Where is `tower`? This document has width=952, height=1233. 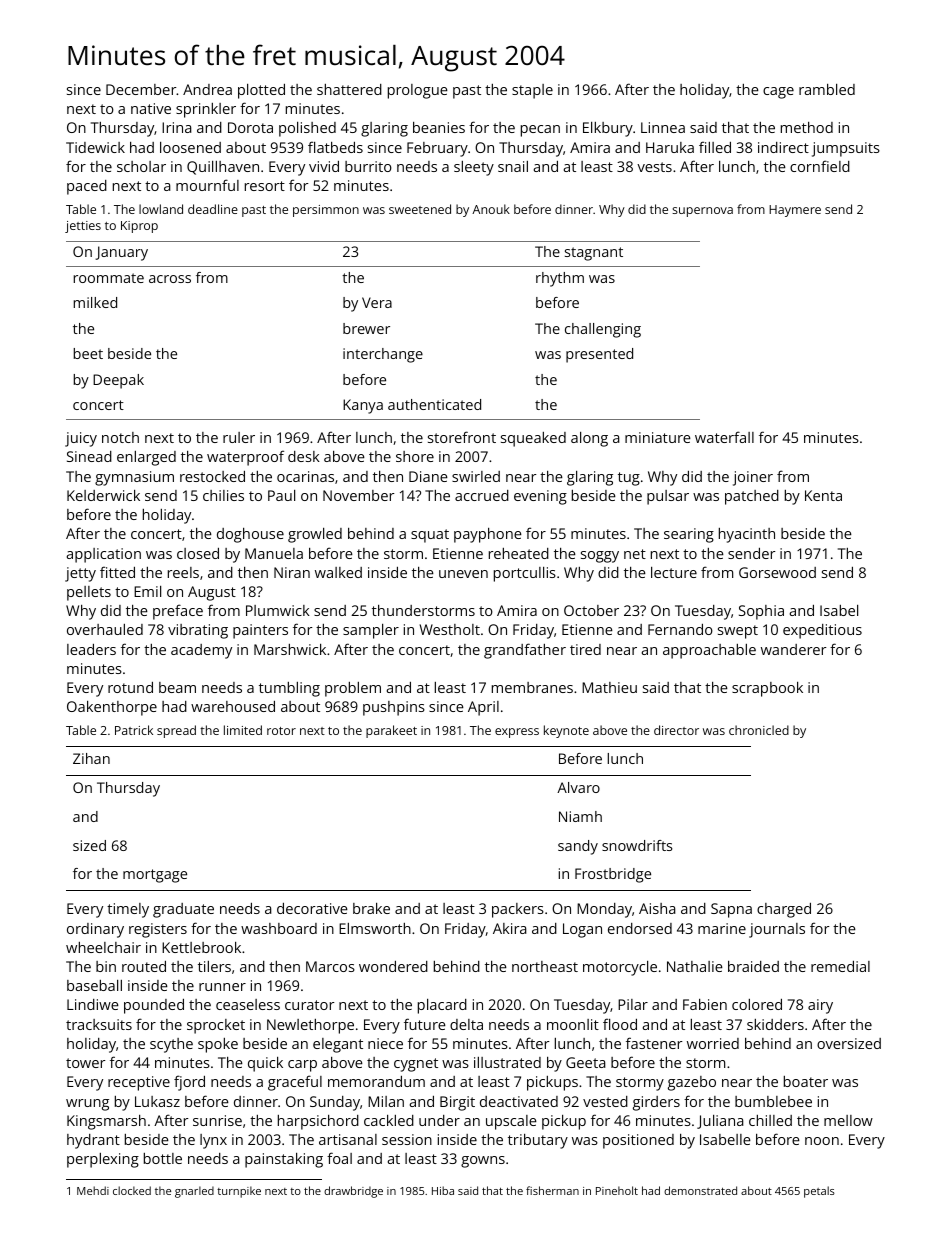
tower is located at coordinates (85, 1063).
